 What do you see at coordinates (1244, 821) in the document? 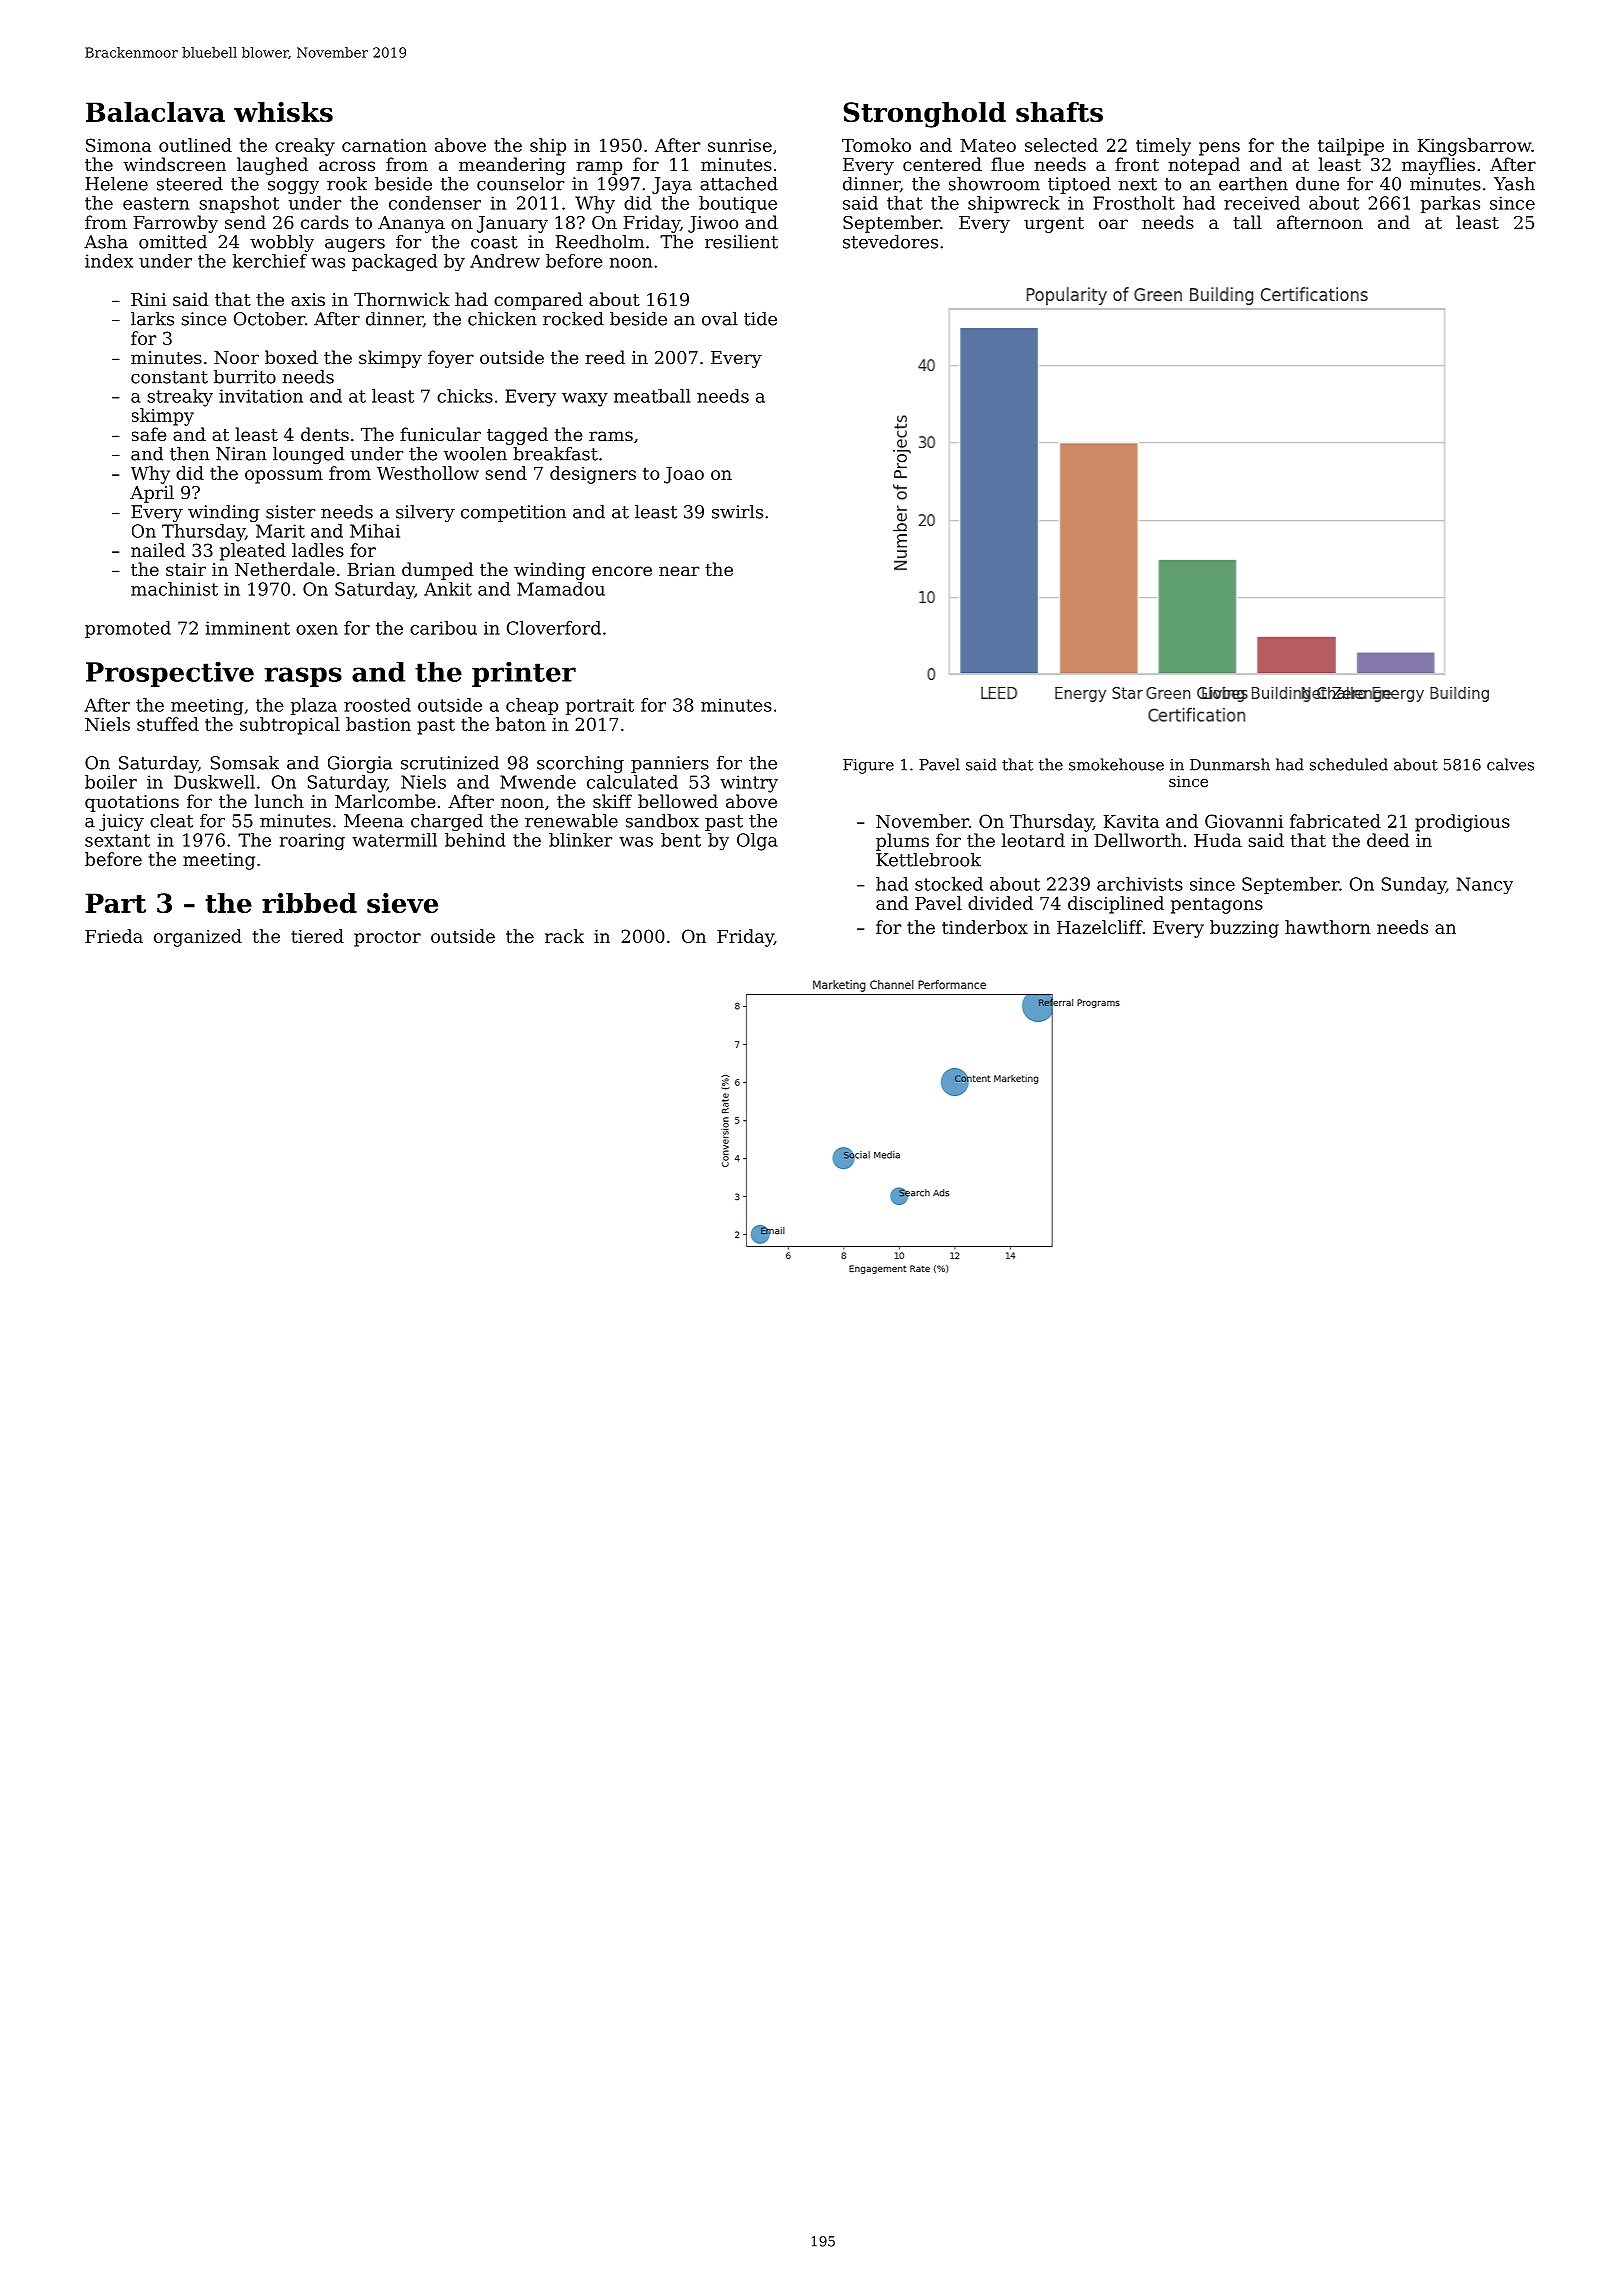
I see `Giovanni` at bounding box center [1244, 821].
